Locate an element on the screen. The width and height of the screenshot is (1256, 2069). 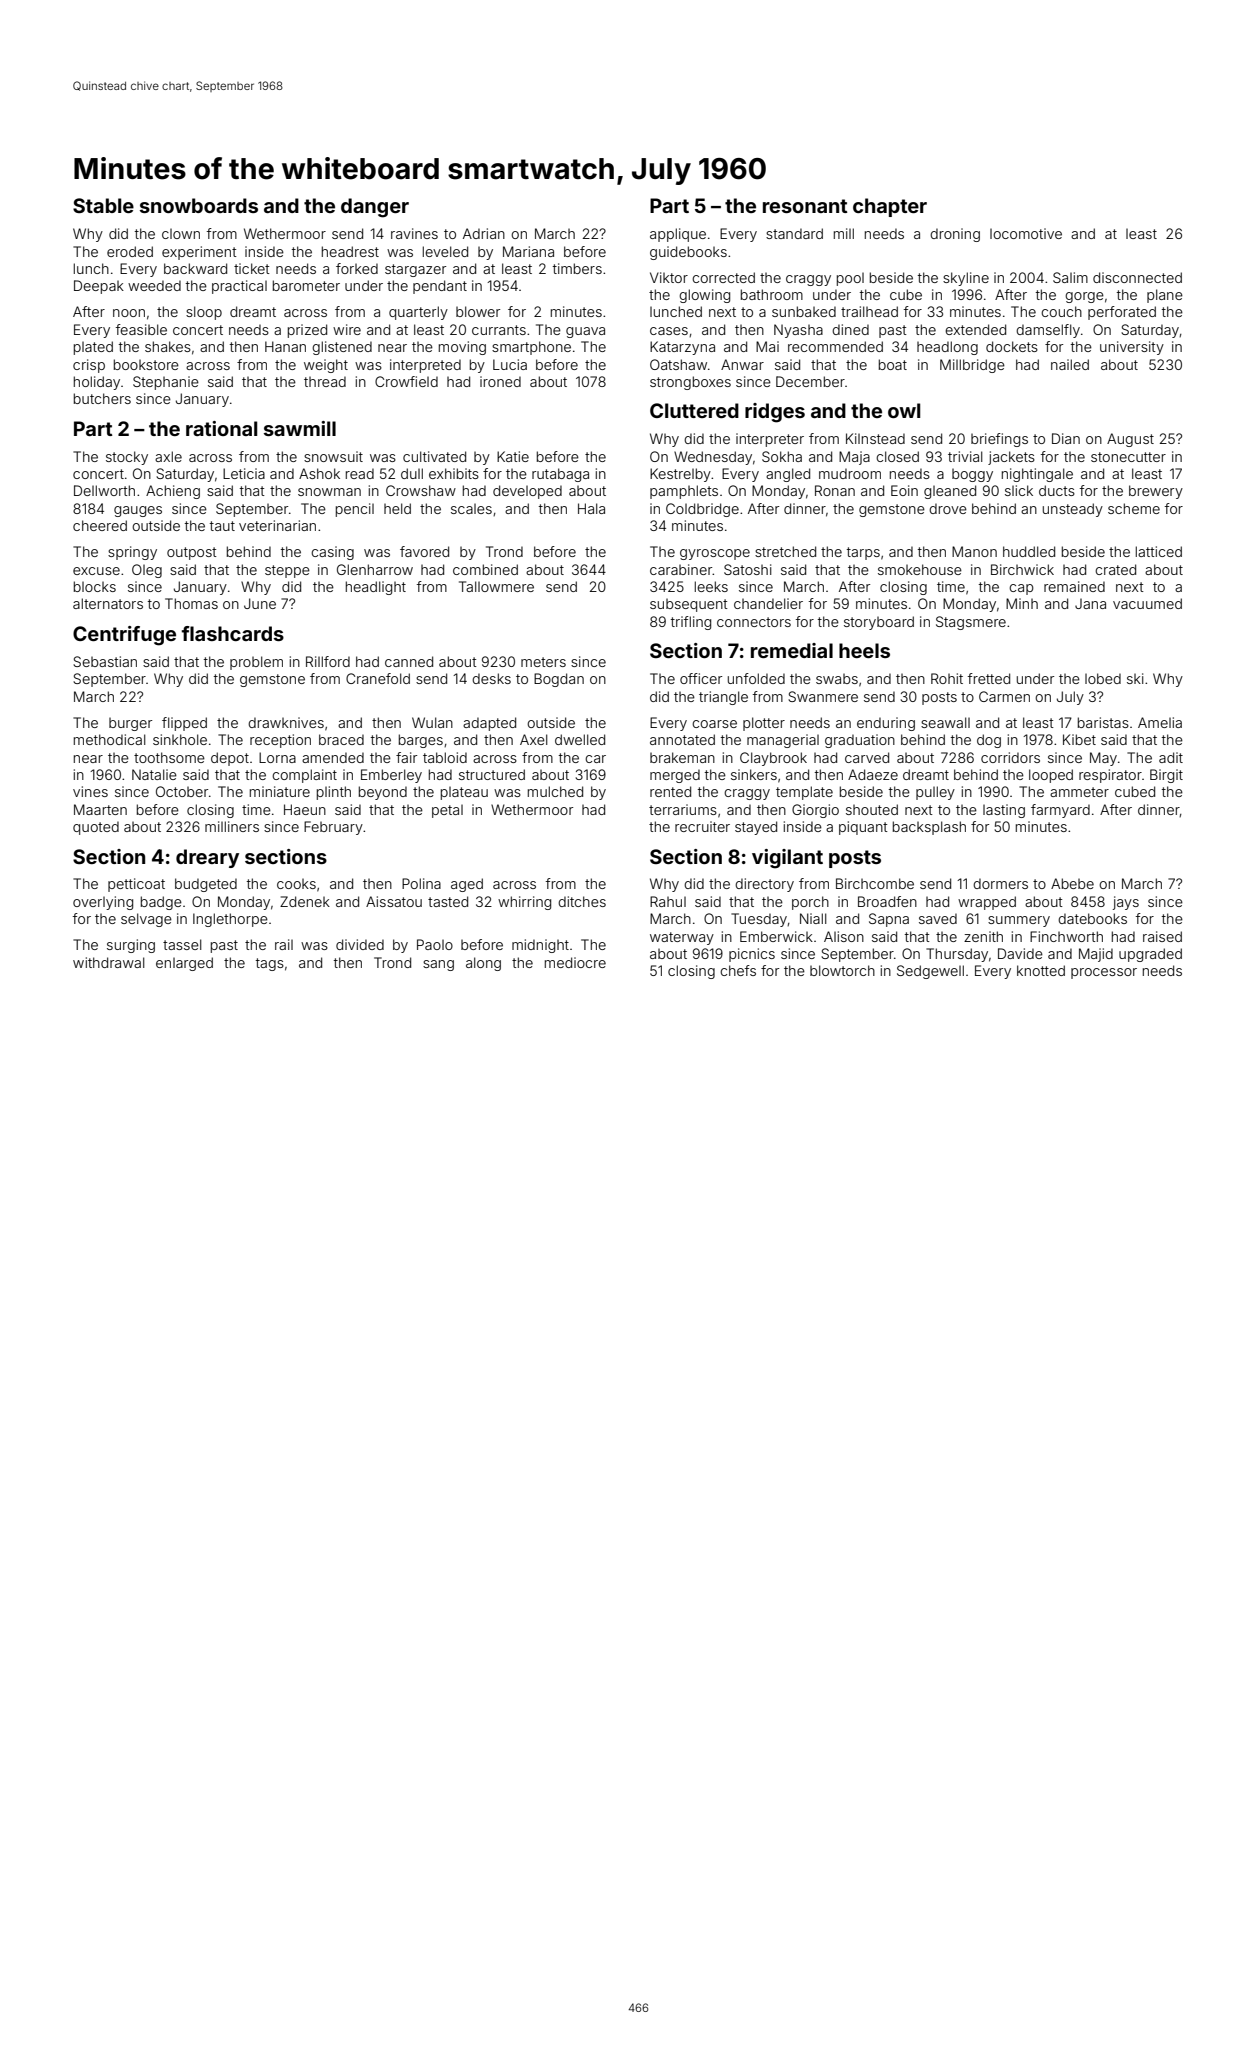
annotated is located at coordinates (682, 739).
